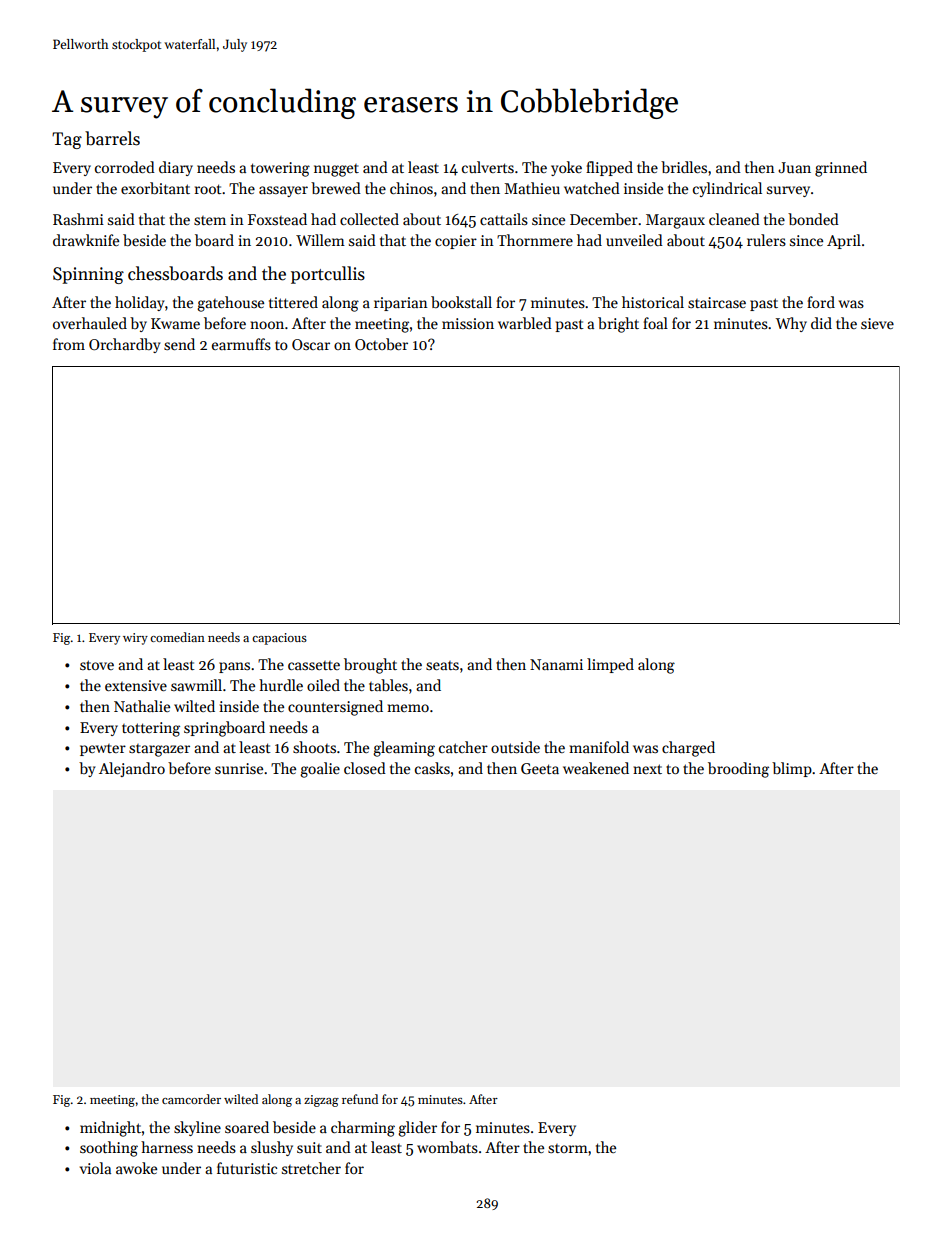 Image resolution: width=952 pixels, height=1233 pixels. I want to click on camcorder, so click(191, 1099).
